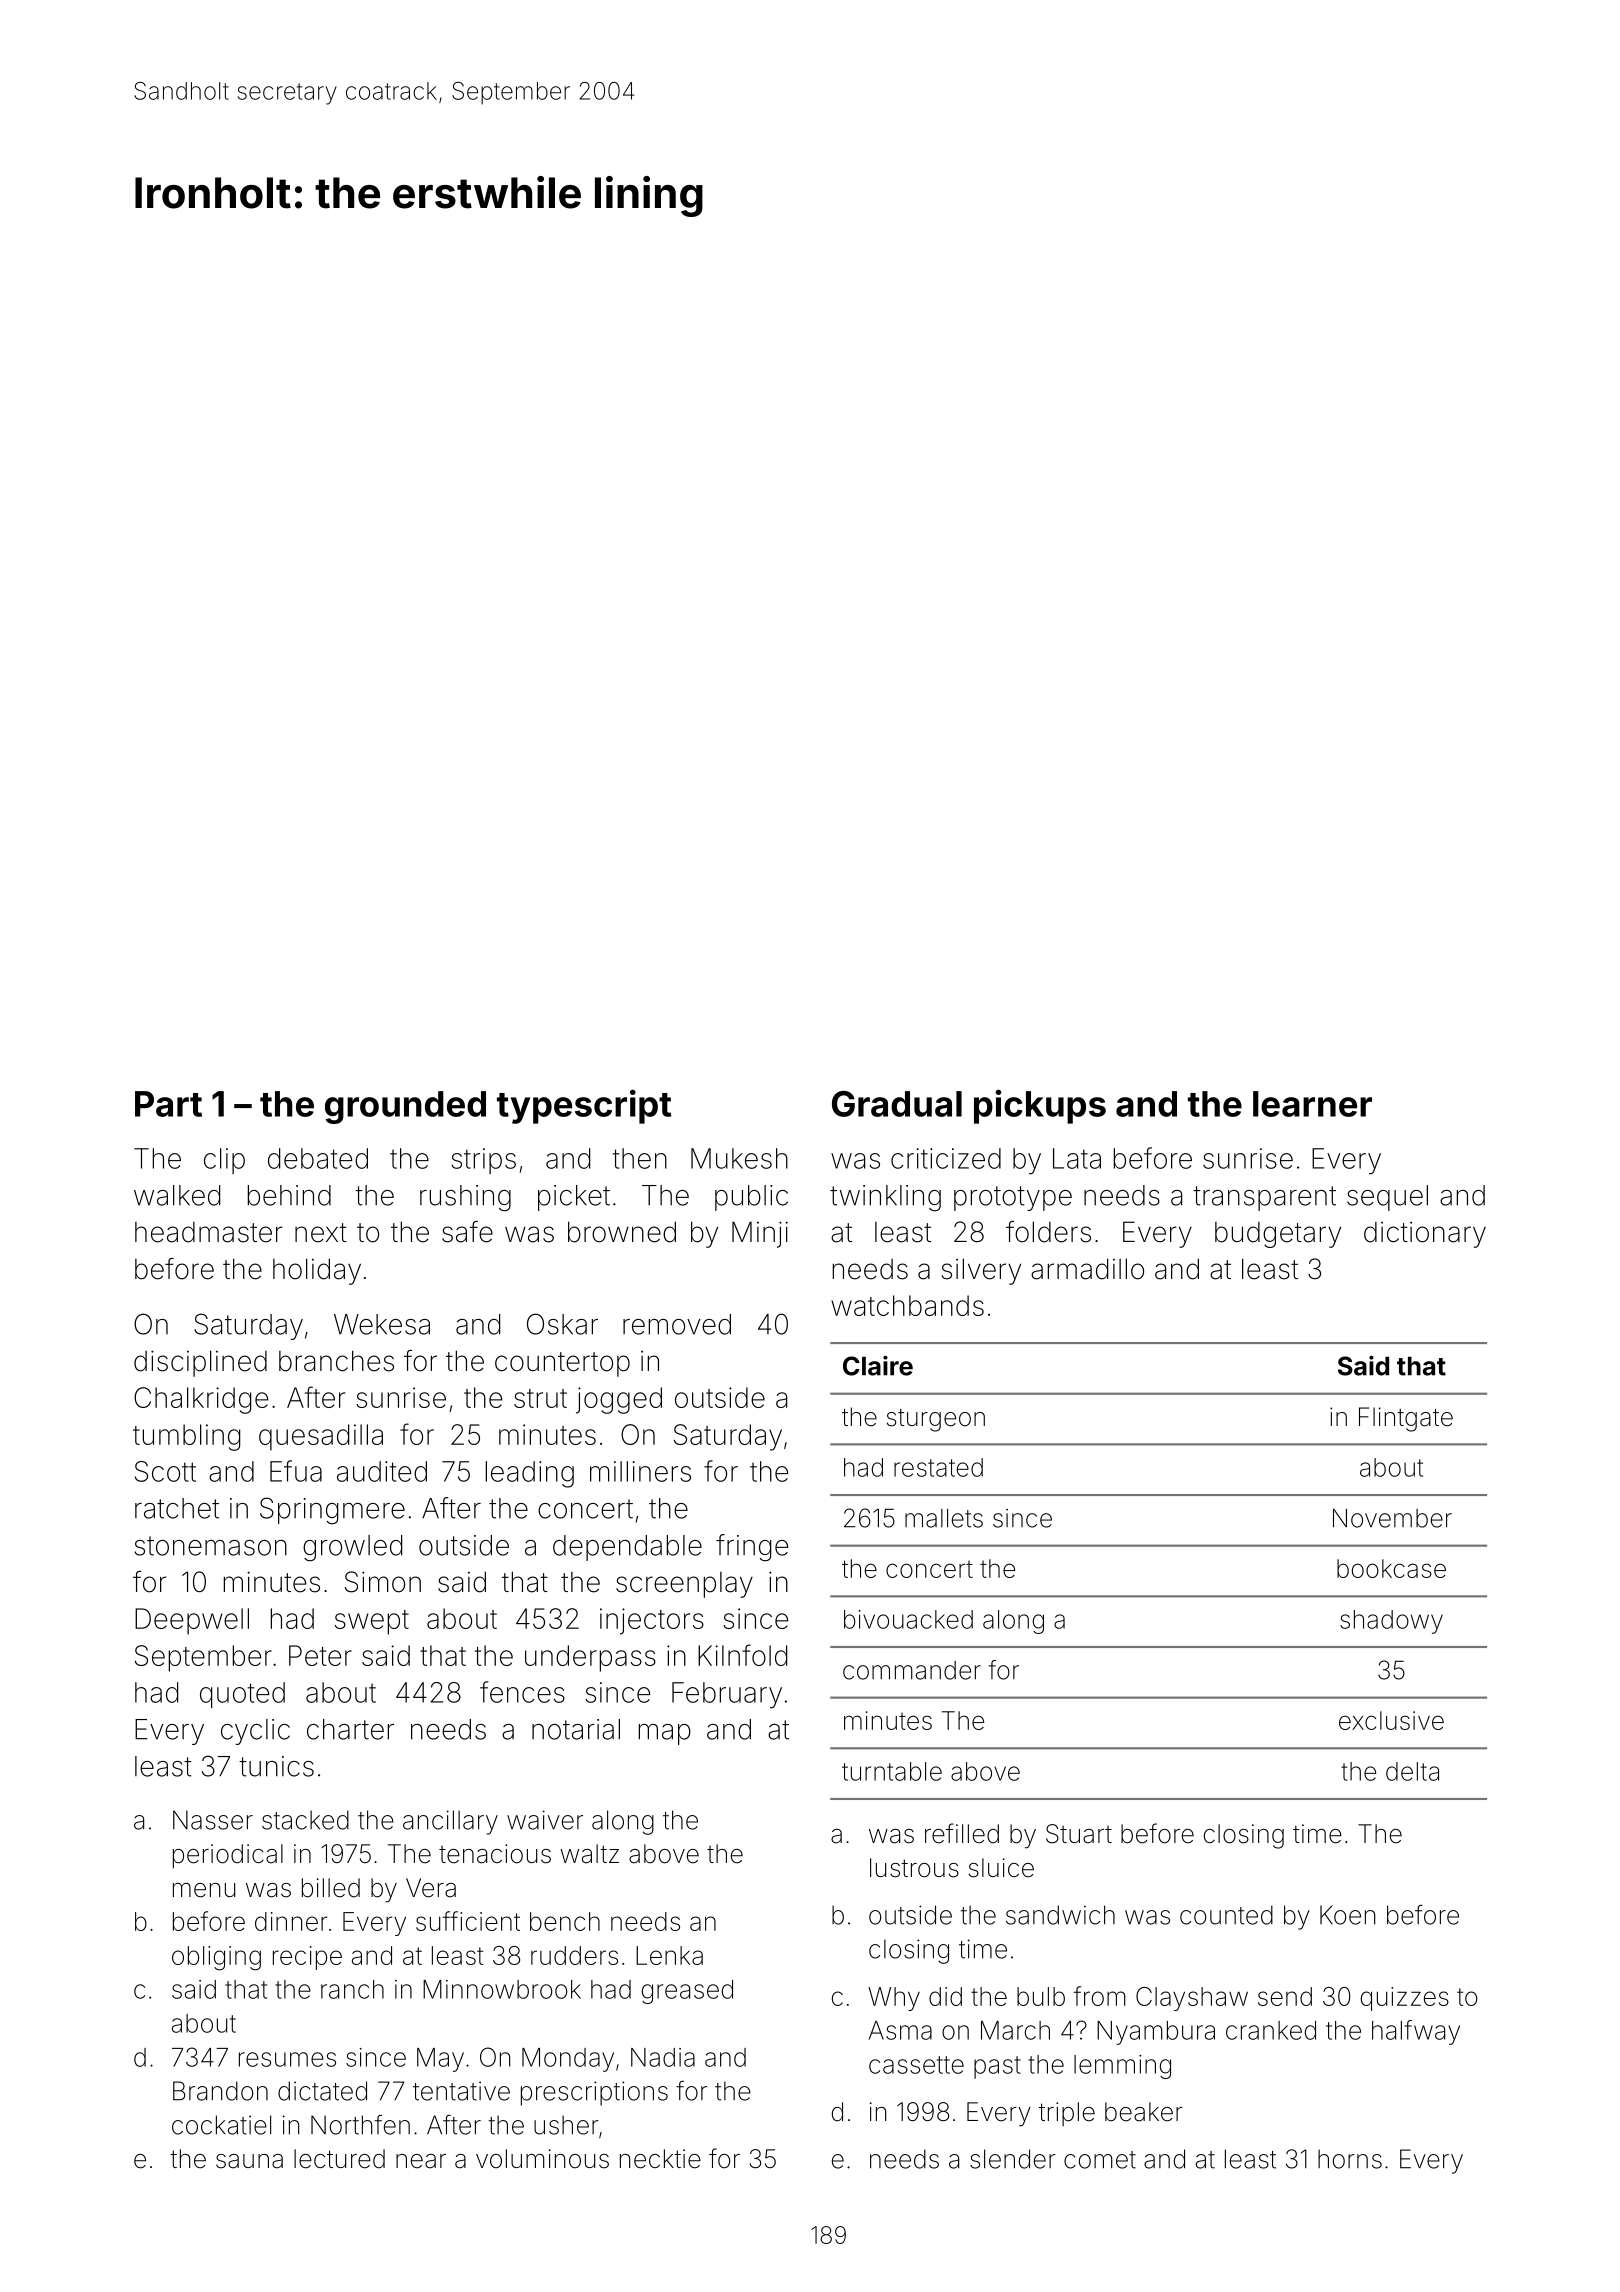 This image has height=2292, width=1620. Describe the element at coordinates (249, 2161) in the image. I see `sauna` at that location.
